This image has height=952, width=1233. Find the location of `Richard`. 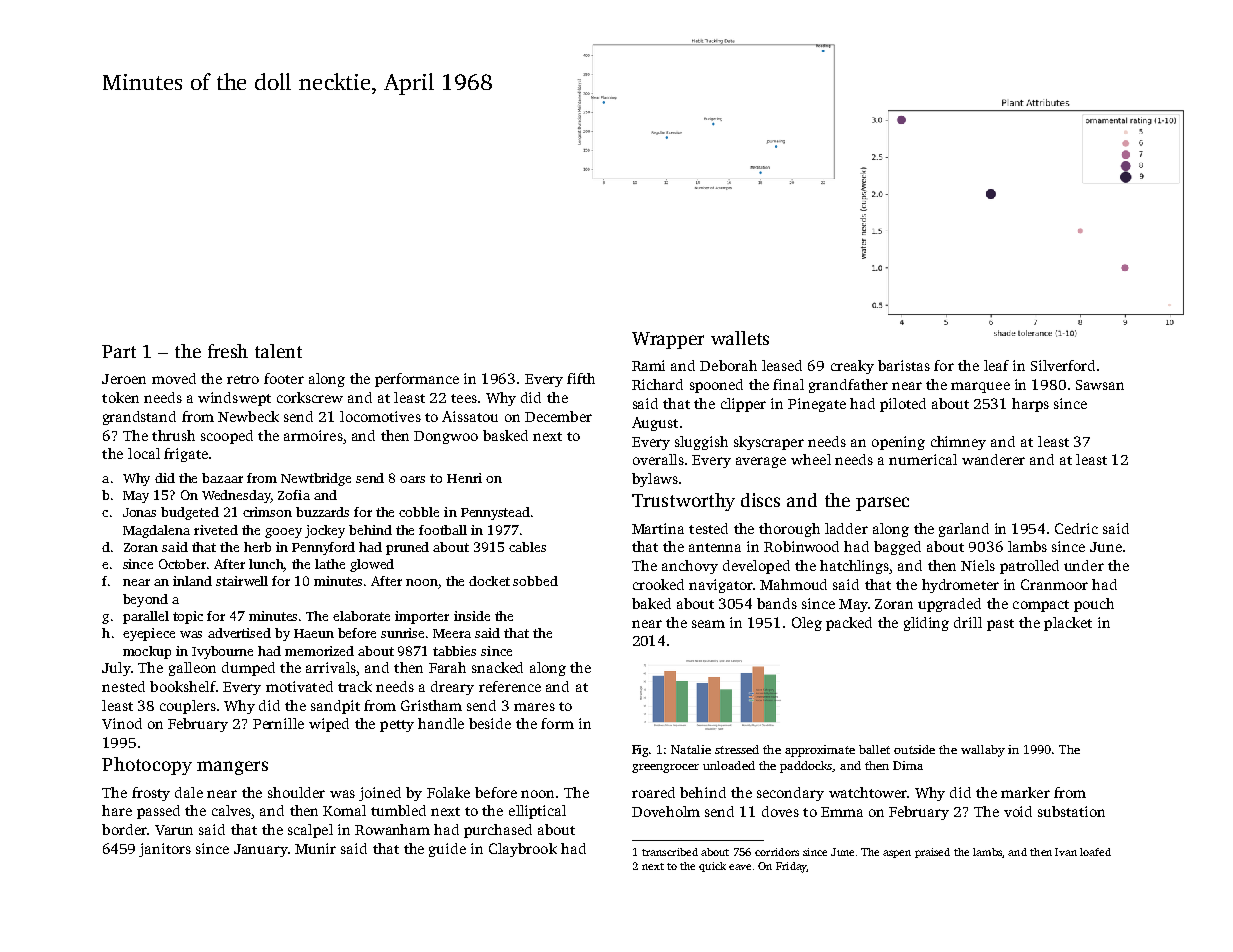

Richard is located at coordinates (657, 384).
